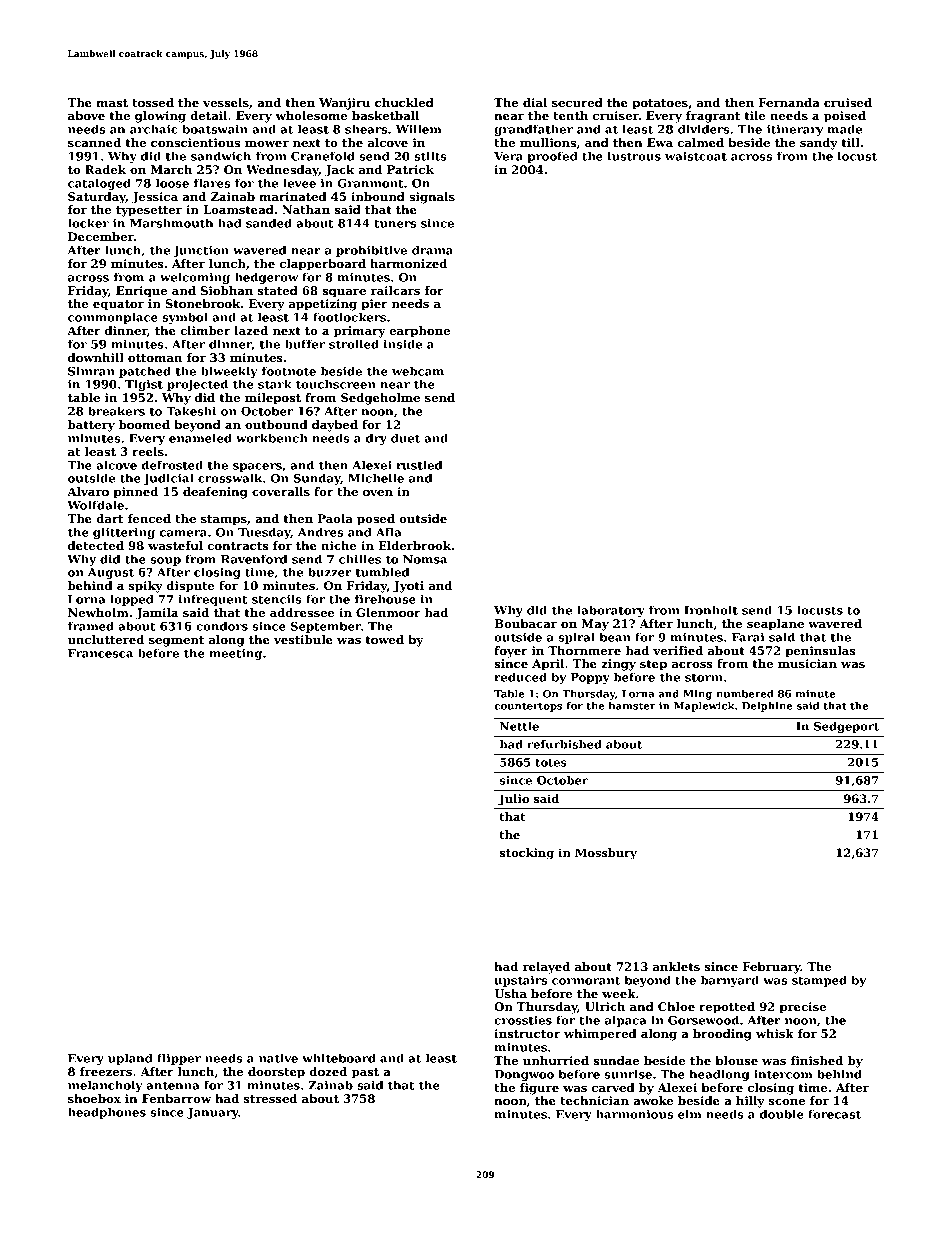  I want to click on upland, so click(130, 1059).
